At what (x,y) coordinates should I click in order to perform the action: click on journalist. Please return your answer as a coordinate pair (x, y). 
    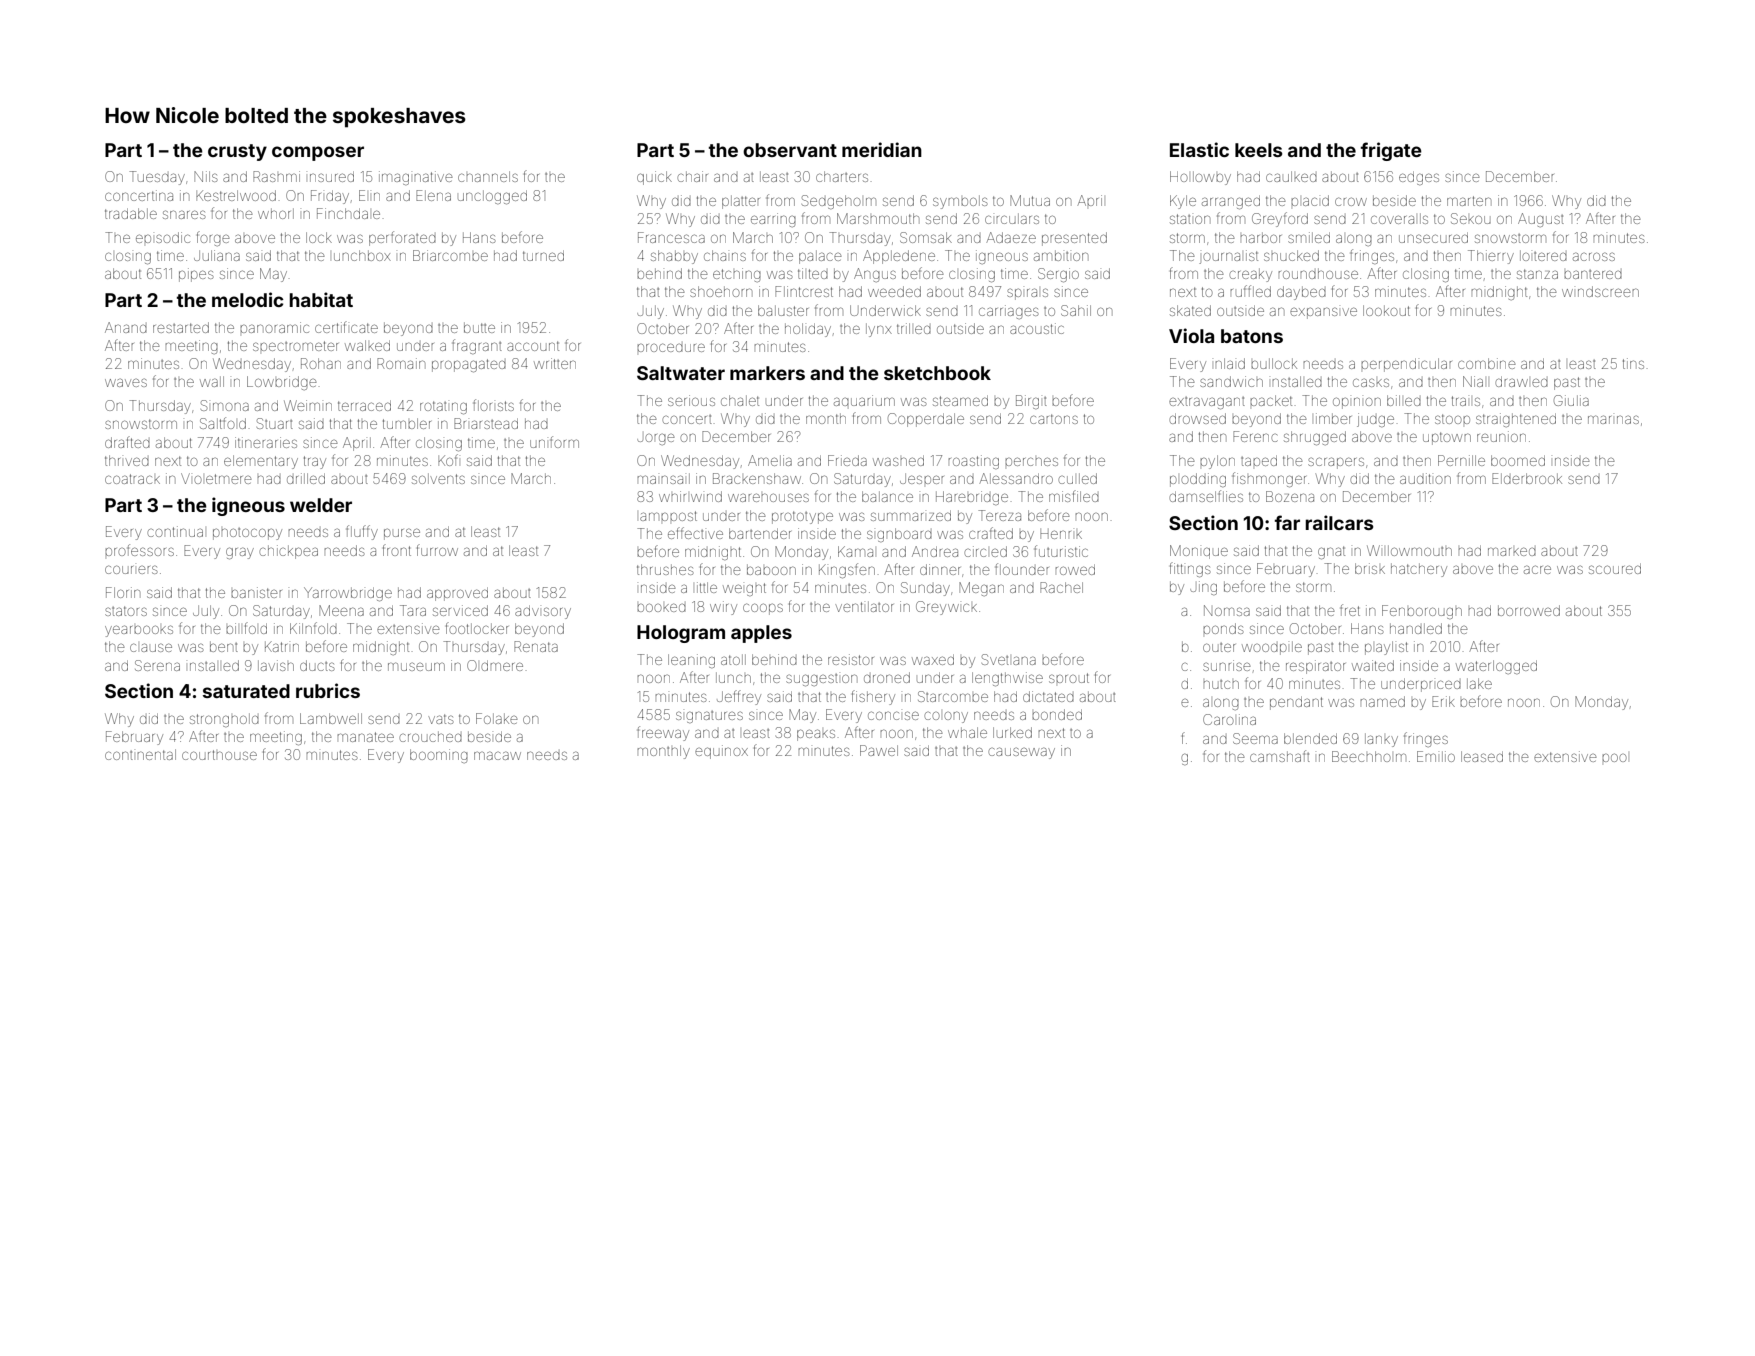
    Looking at the image, I should click on (1228, 257).
